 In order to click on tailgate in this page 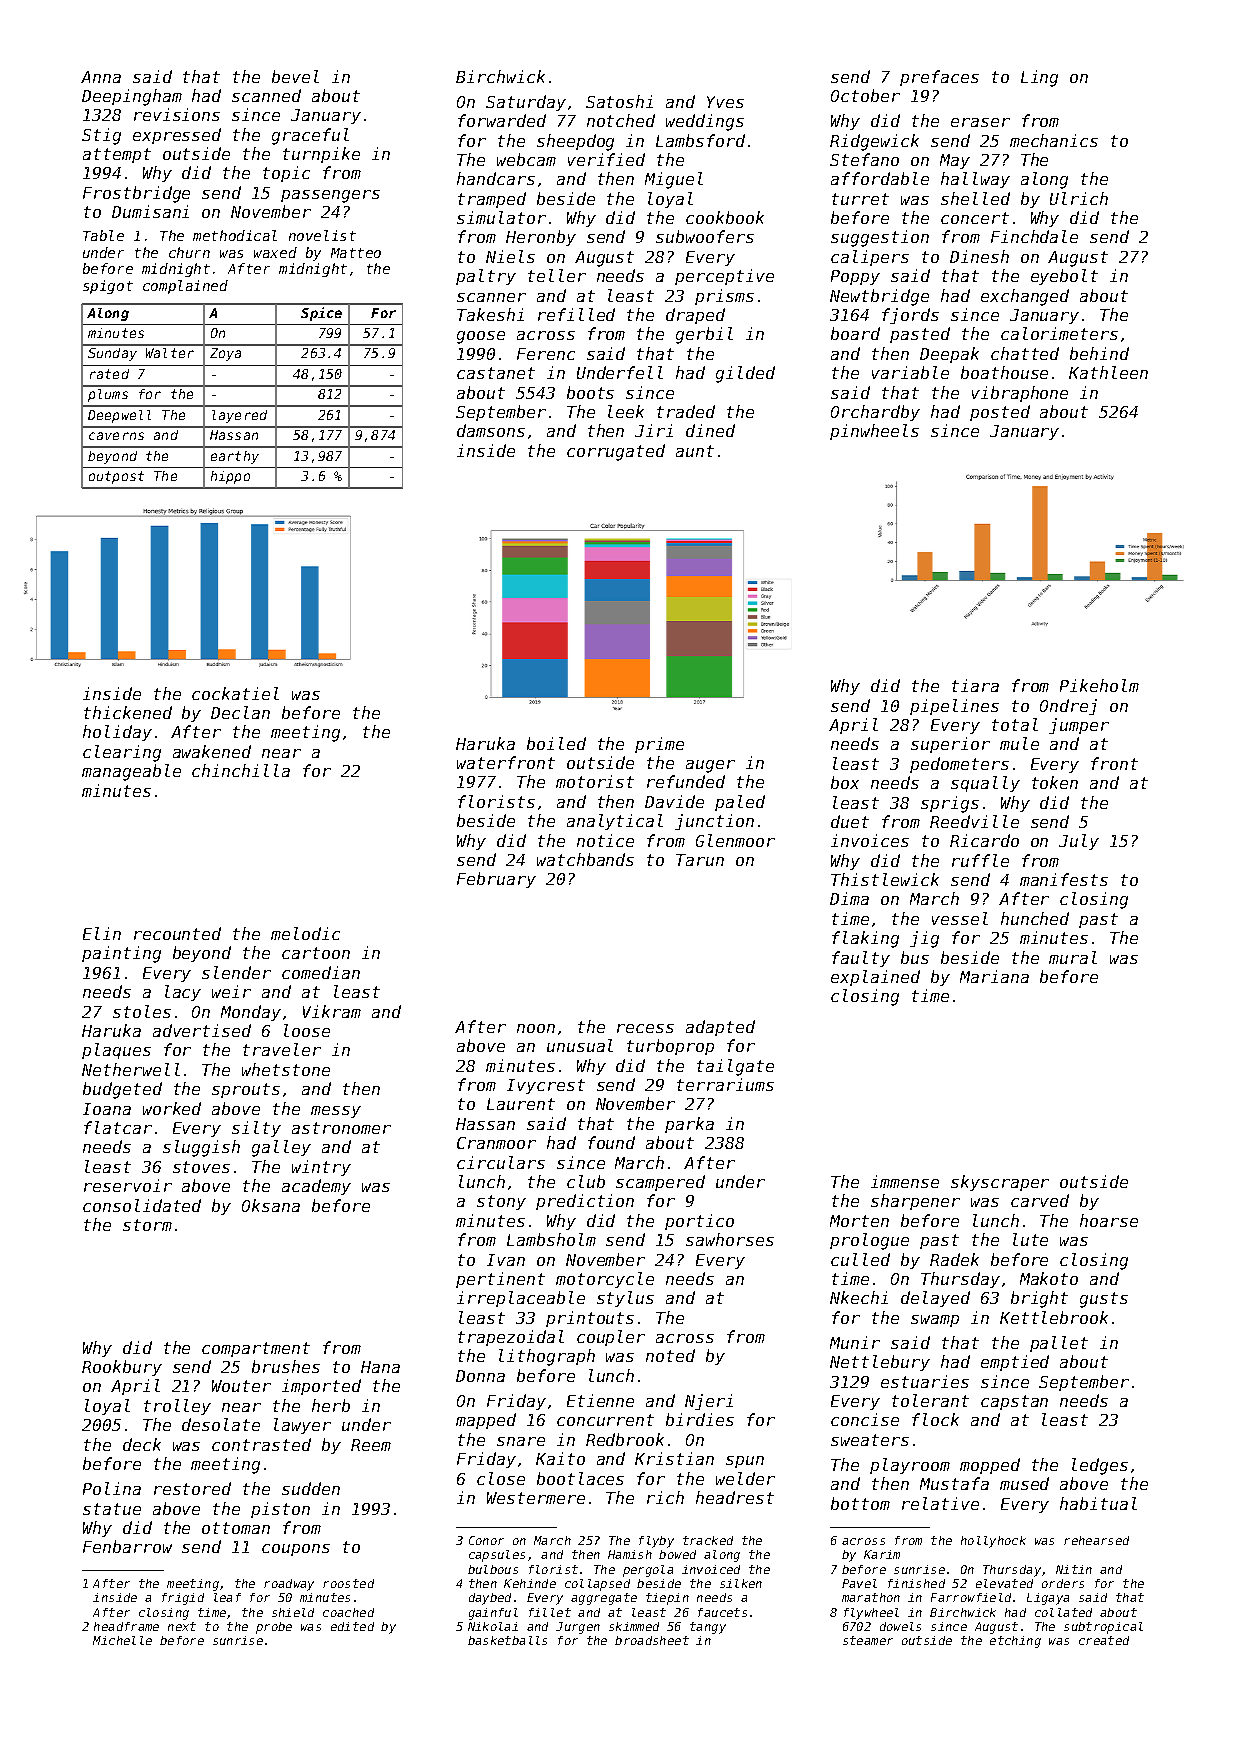, I will do `click(735, 1067)`.
